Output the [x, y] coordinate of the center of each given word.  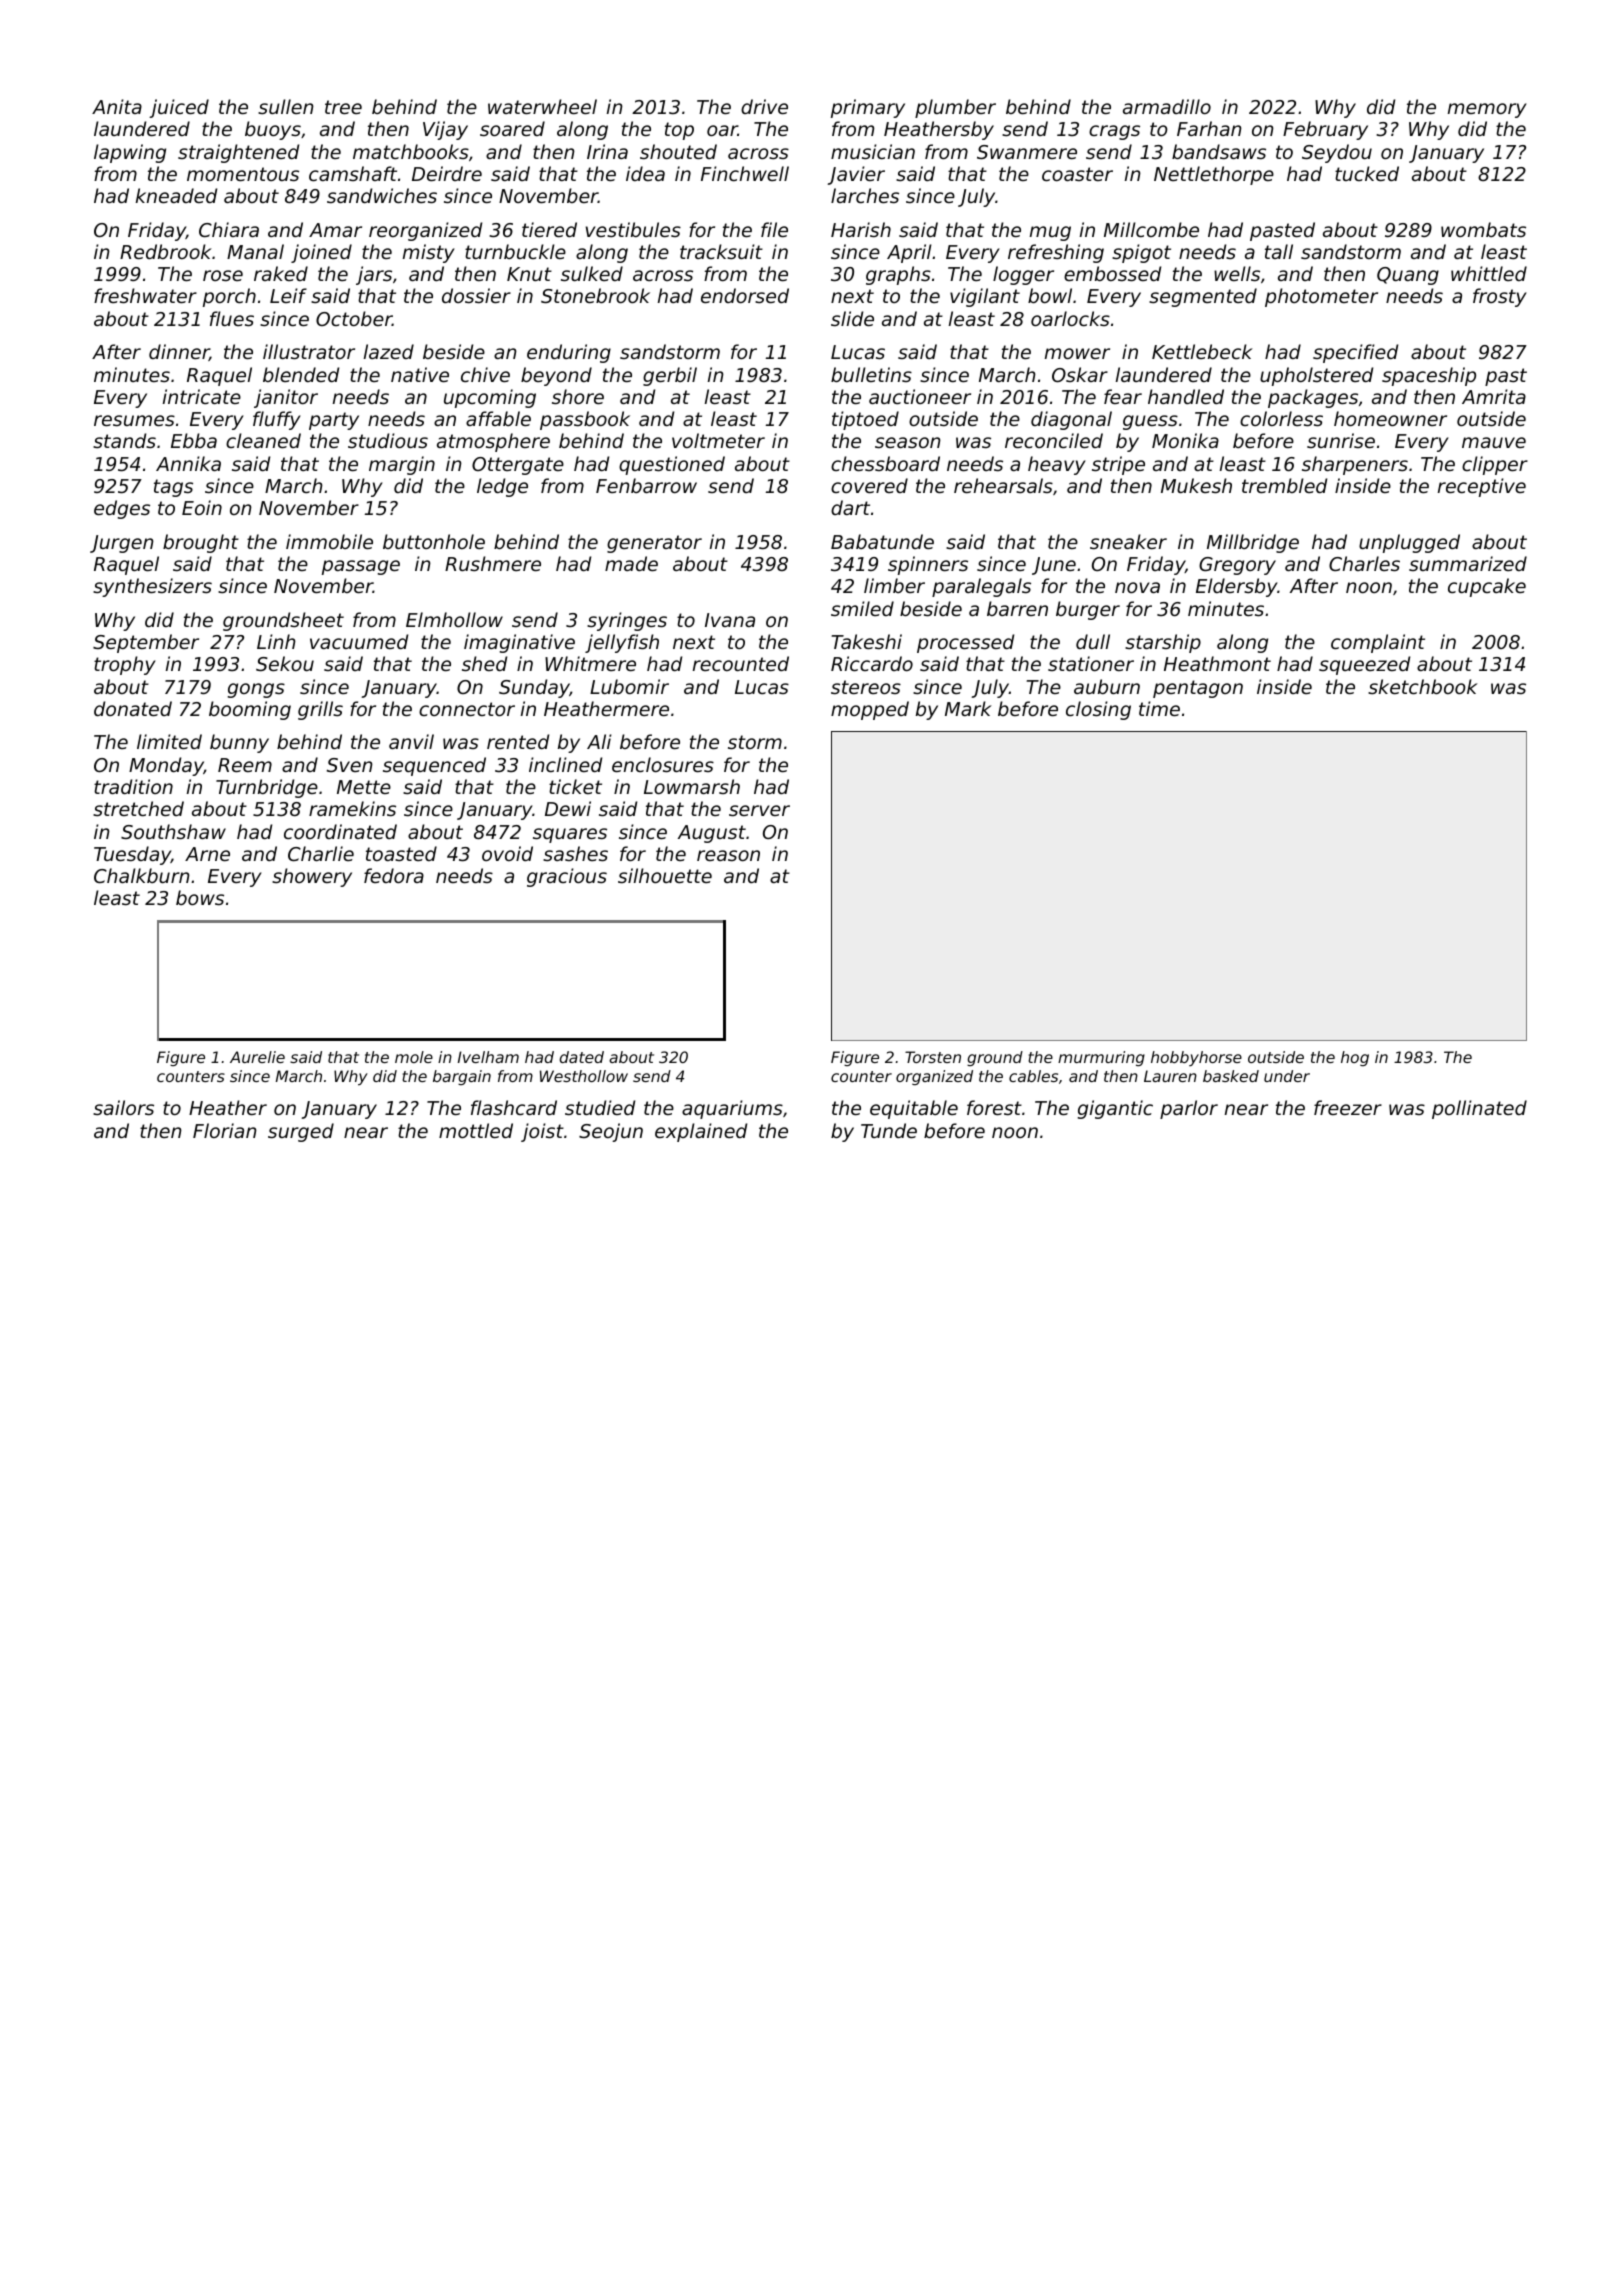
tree [343, 107]
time [1159, 708]
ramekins [352, 808]
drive [764, 106]
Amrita [1494, 396]
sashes [575, 853]
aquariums [732, 1109]
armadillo [1167, 106]
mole [414, 1057]
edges [122, 509]
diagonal [1071, 420]
